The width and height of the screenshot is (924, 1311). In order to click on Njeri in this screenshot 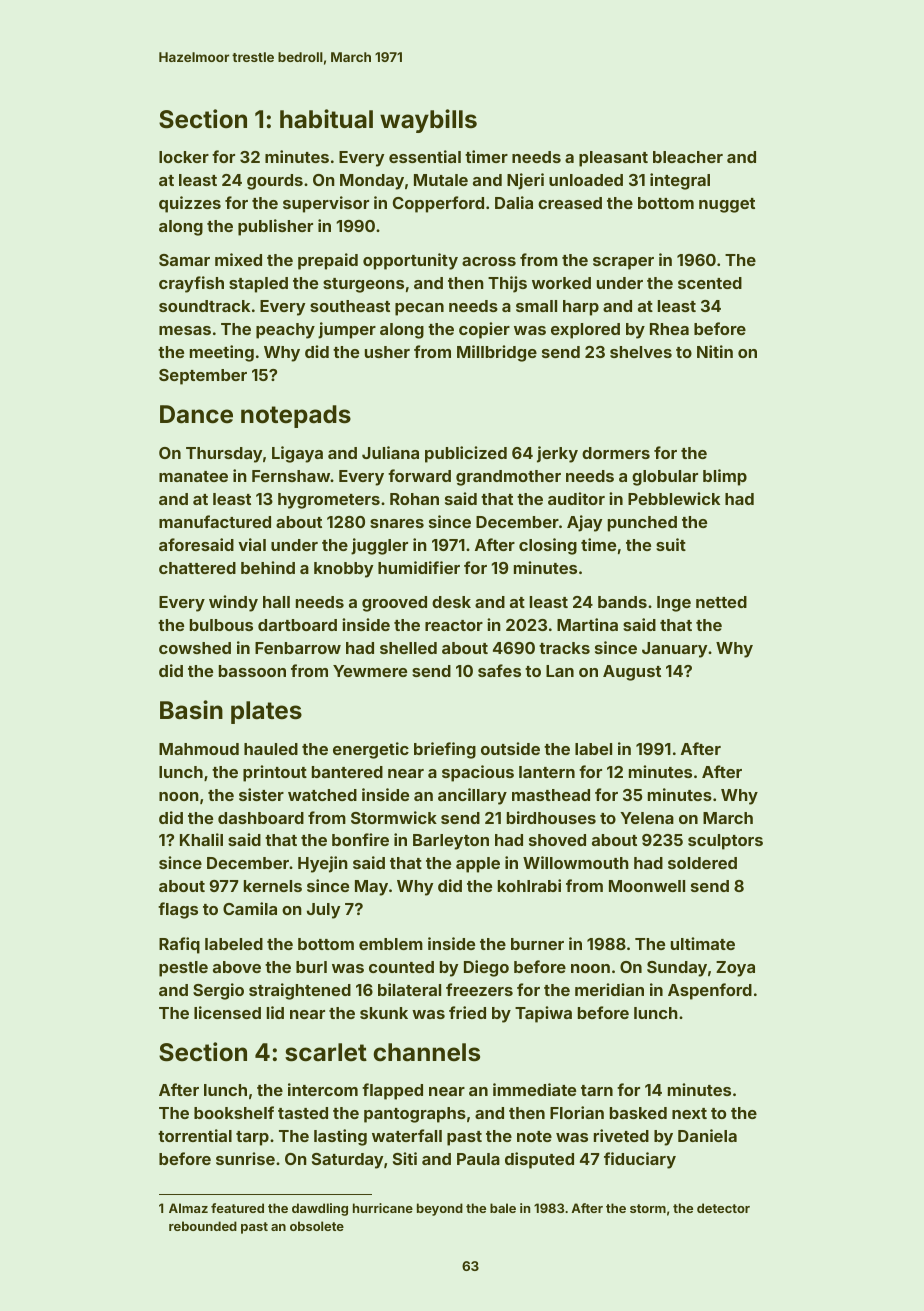, I will do `click(525, 181)`.
